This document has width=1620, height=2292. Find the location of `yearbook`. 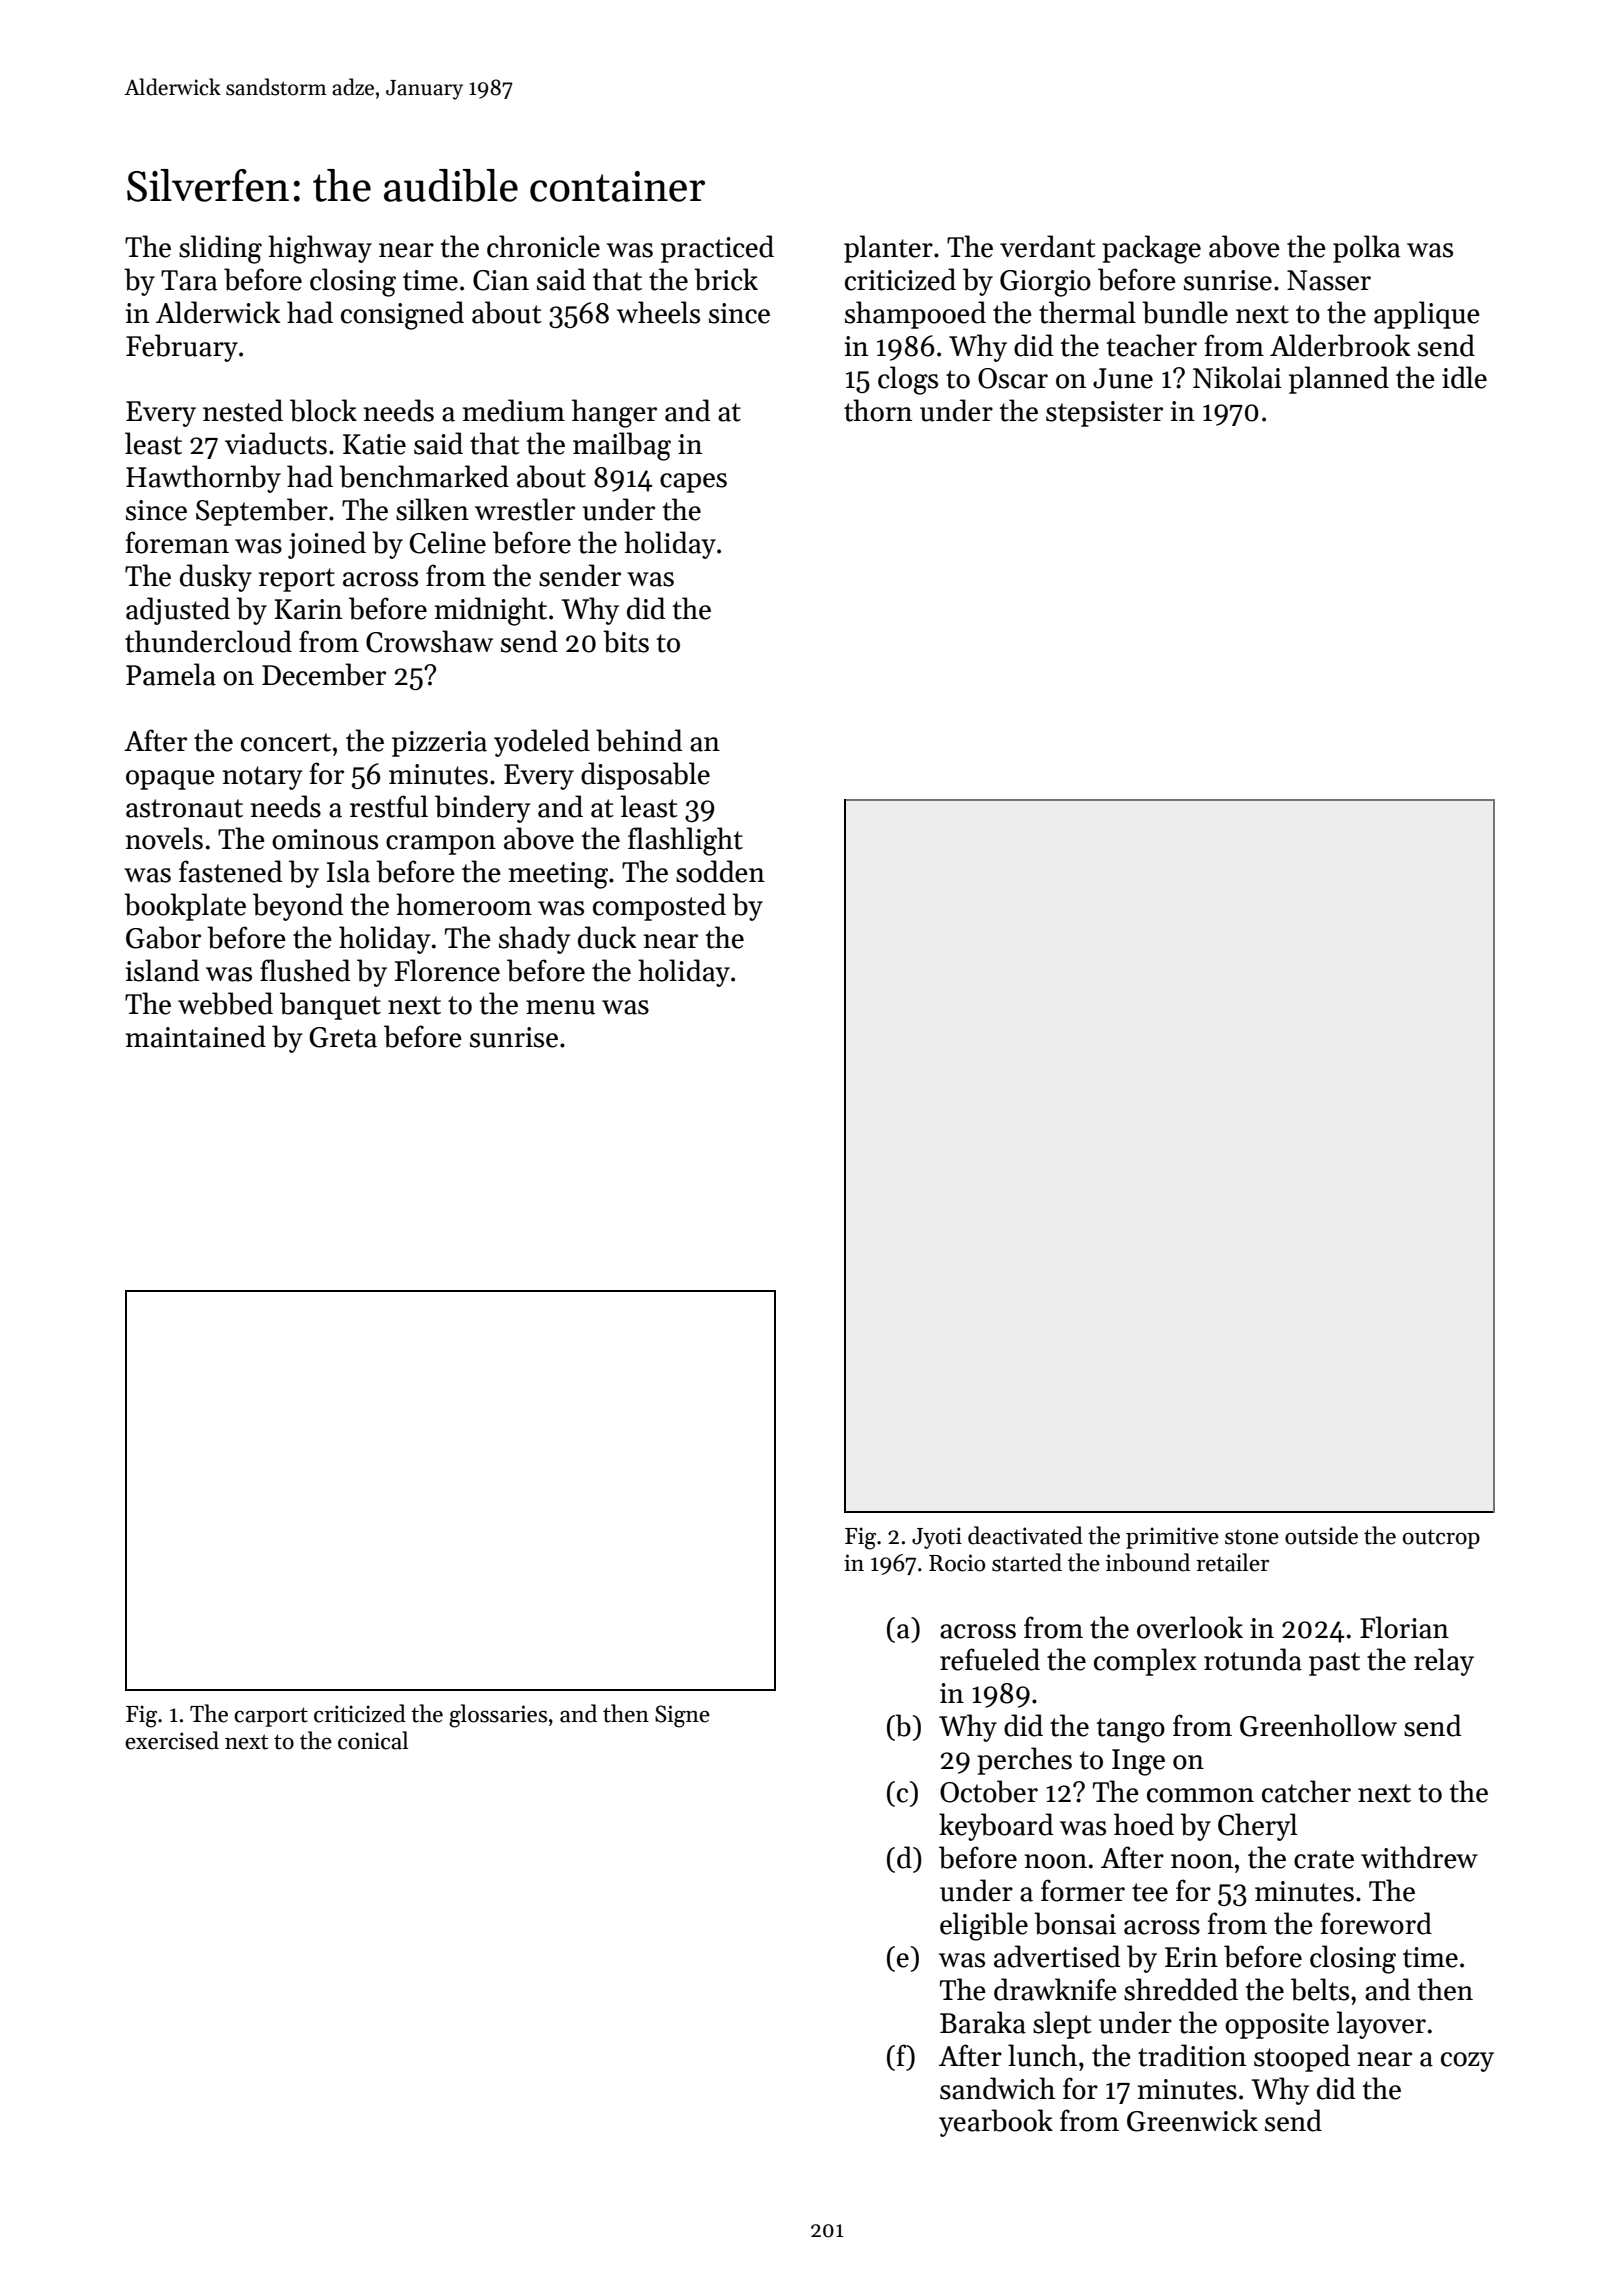

yearbook is located at coordinates (996, 2123).
